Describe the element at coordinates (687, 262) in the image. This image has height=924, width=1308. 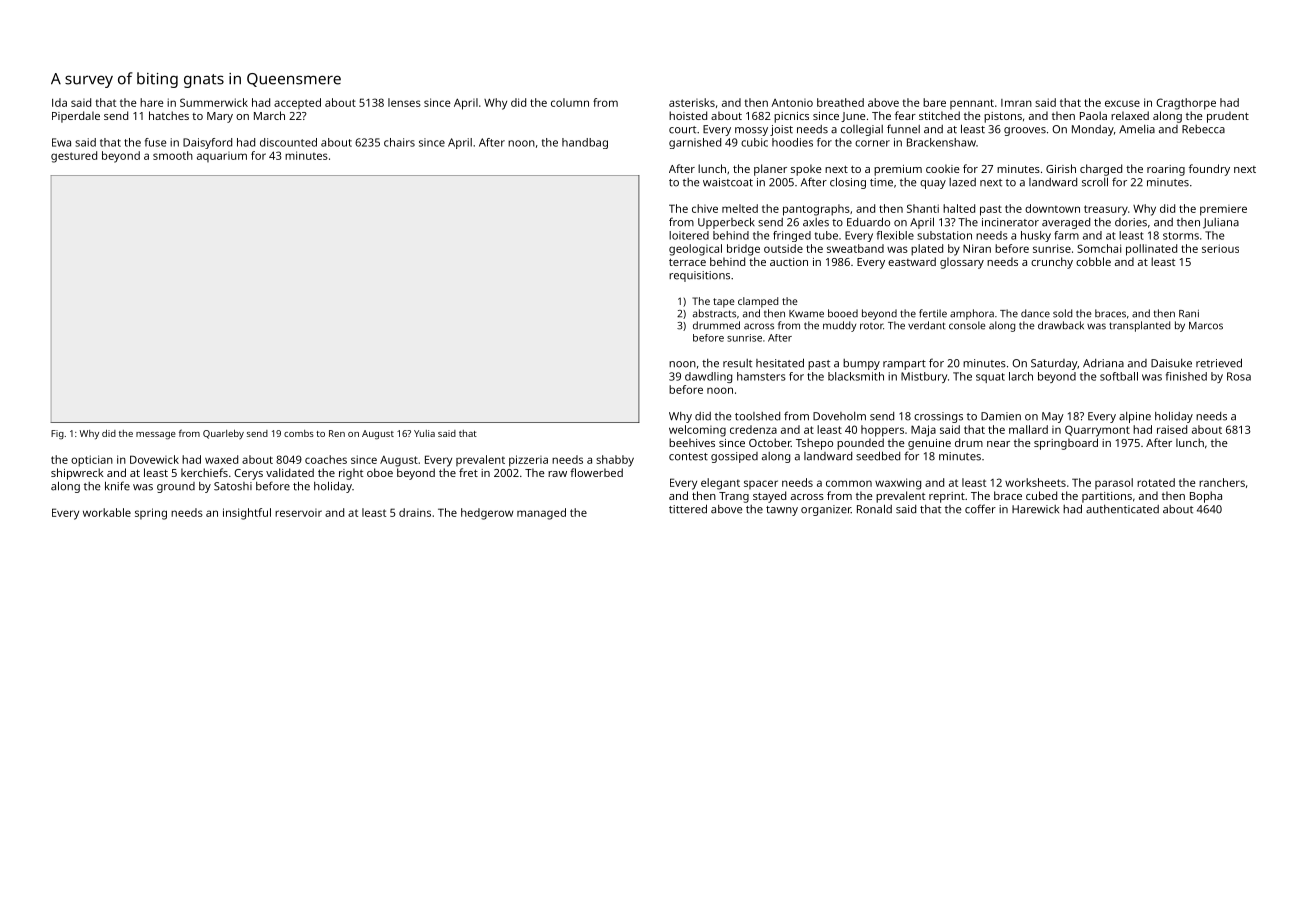
I see `terrace` at that location.
